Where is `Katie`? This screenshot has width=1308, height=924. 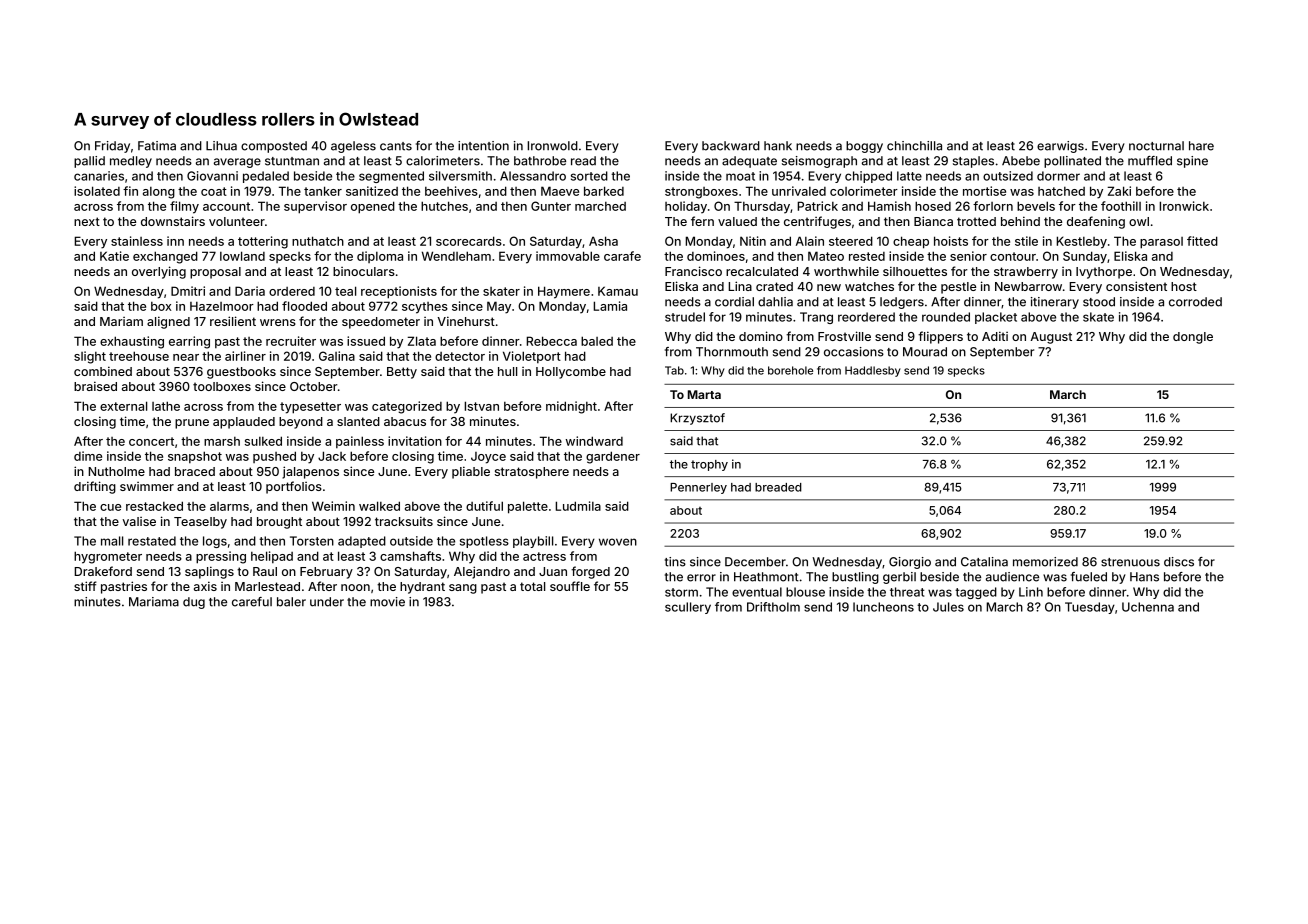
Katie is located at coordinates (114, 256).
